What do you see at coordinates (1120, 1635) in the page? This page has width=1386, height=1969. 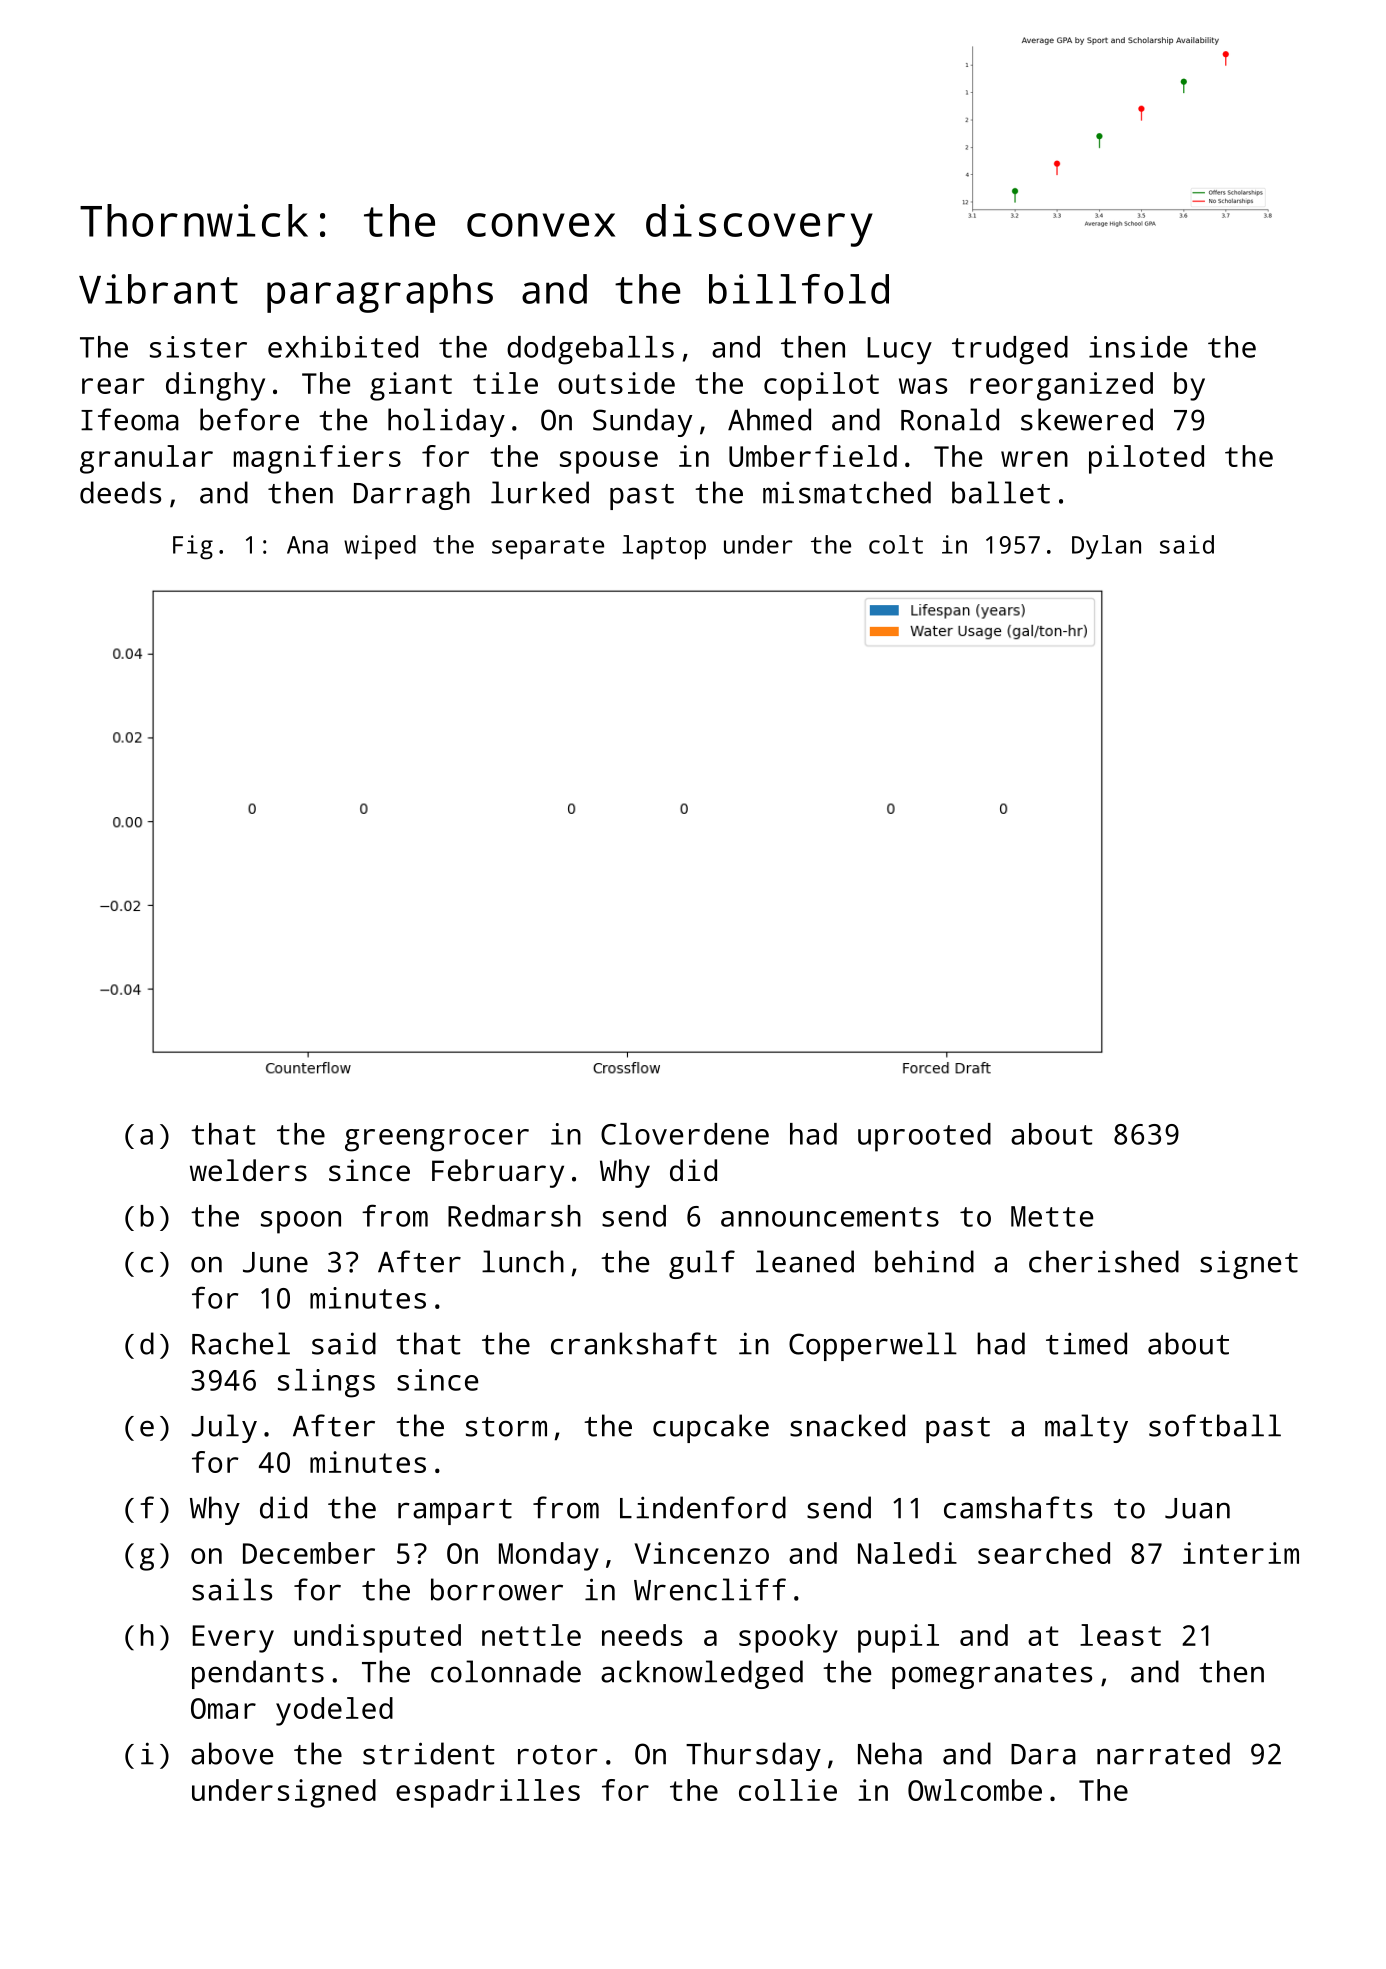 I see `least` at bounding box center [1120, 1635].
